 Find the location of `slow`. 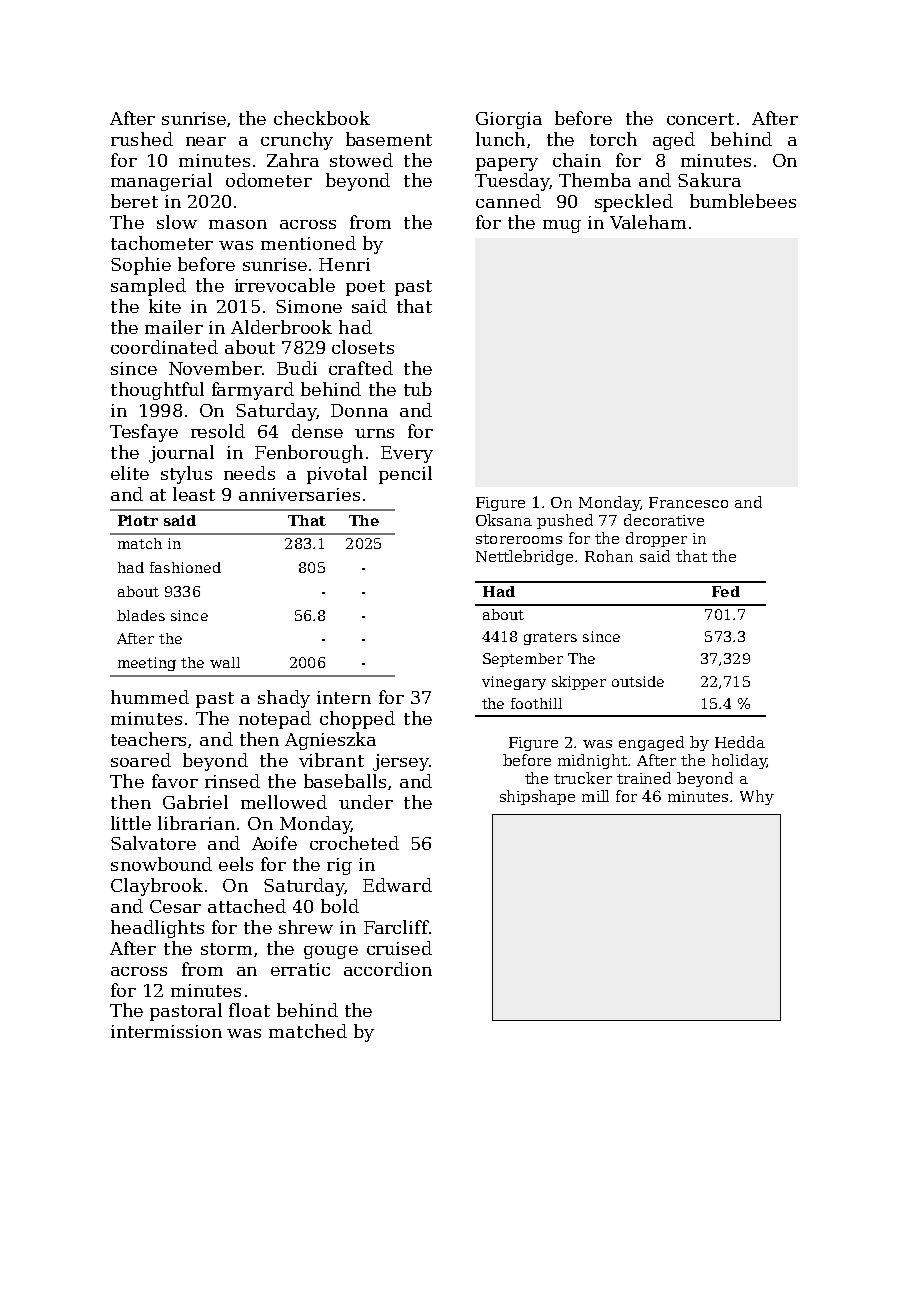

slow is located at coordinates (177, 222).
